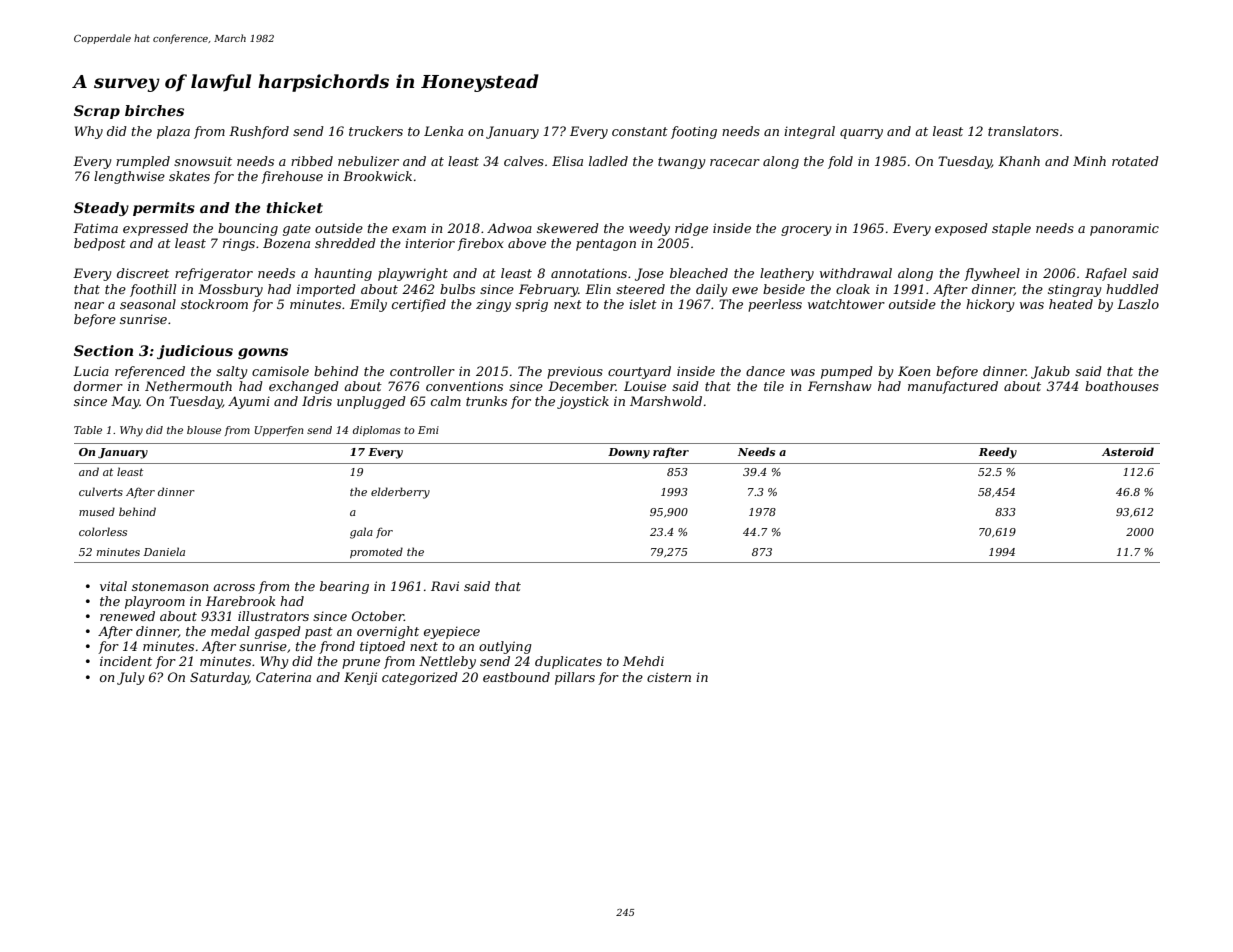 Image resolution: width=1233 pixels, height=952 pixels. Describe the element at coordinates (400, 493) in the screenshot. I see `elderberry` at that location.
